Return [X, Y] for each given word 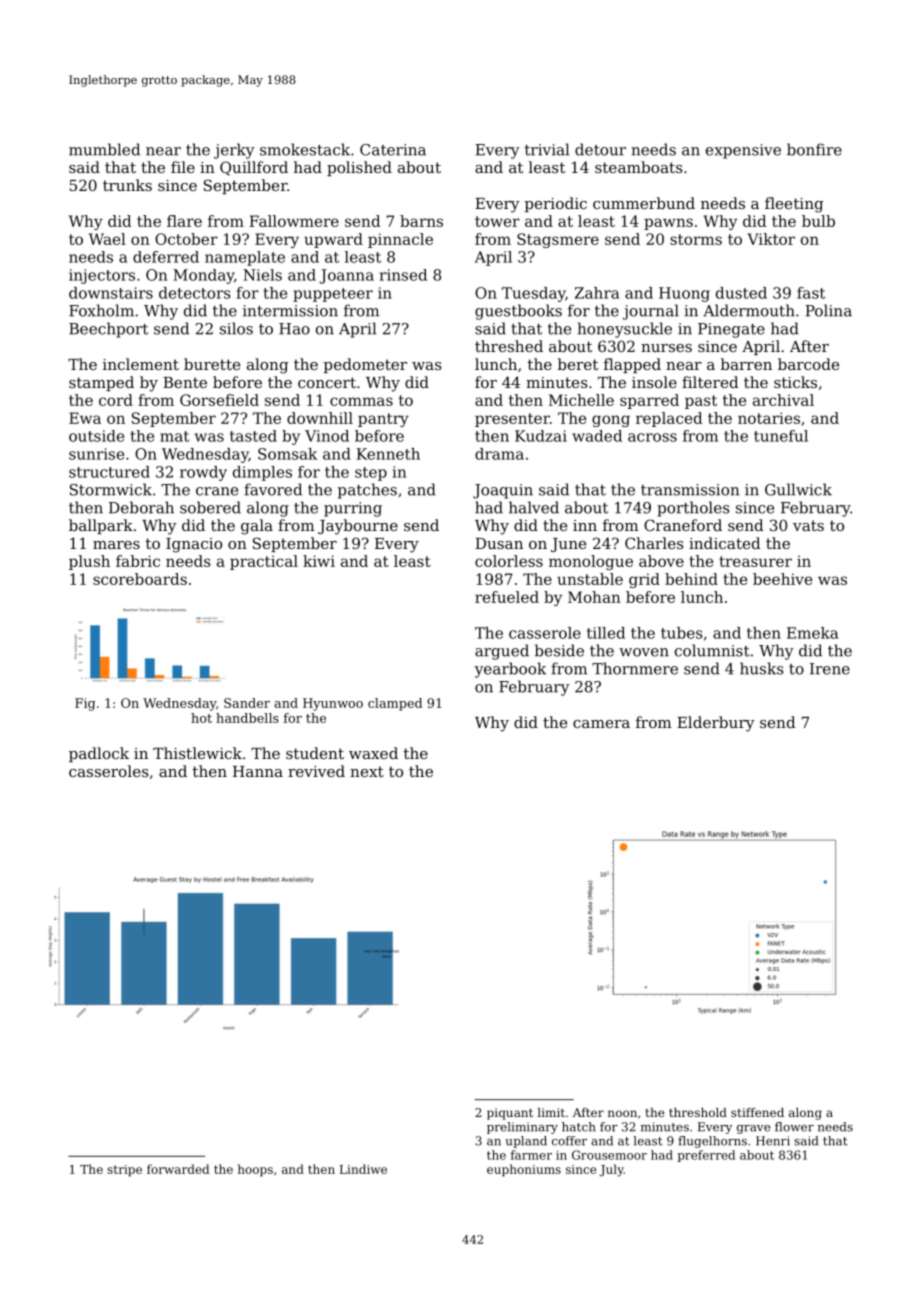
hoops [255, 1170]
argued [502, 652]
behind [691, 579]
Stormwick [111, 489]
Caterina [393, 150]
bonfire [814, 149]
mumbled [104, 149]
